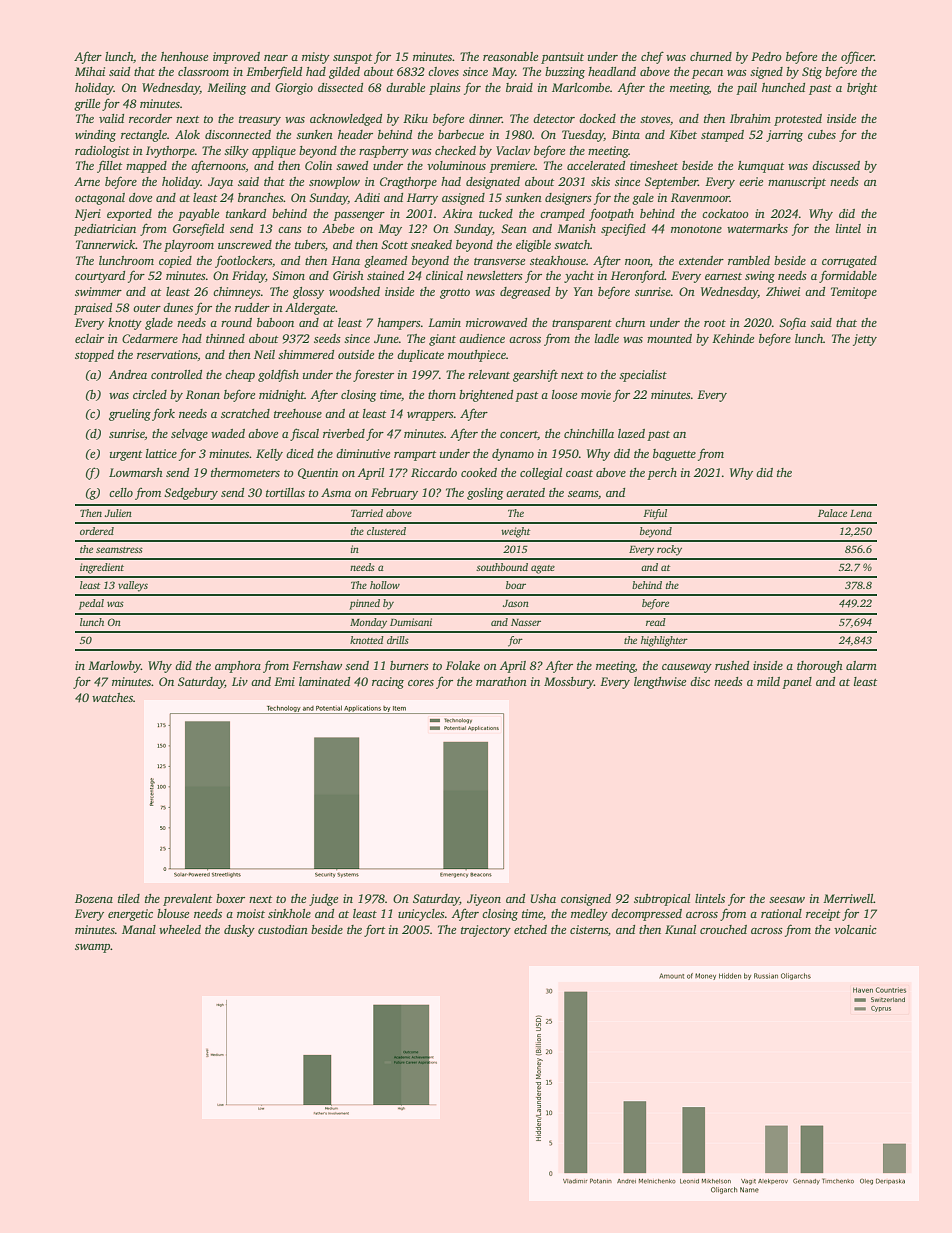 Image resolution: width=952 pixels, height=1233 pixels. What do you see at coordinates (129, 898) in the document?
I see `tiled` at bounding box center [129, 898].
